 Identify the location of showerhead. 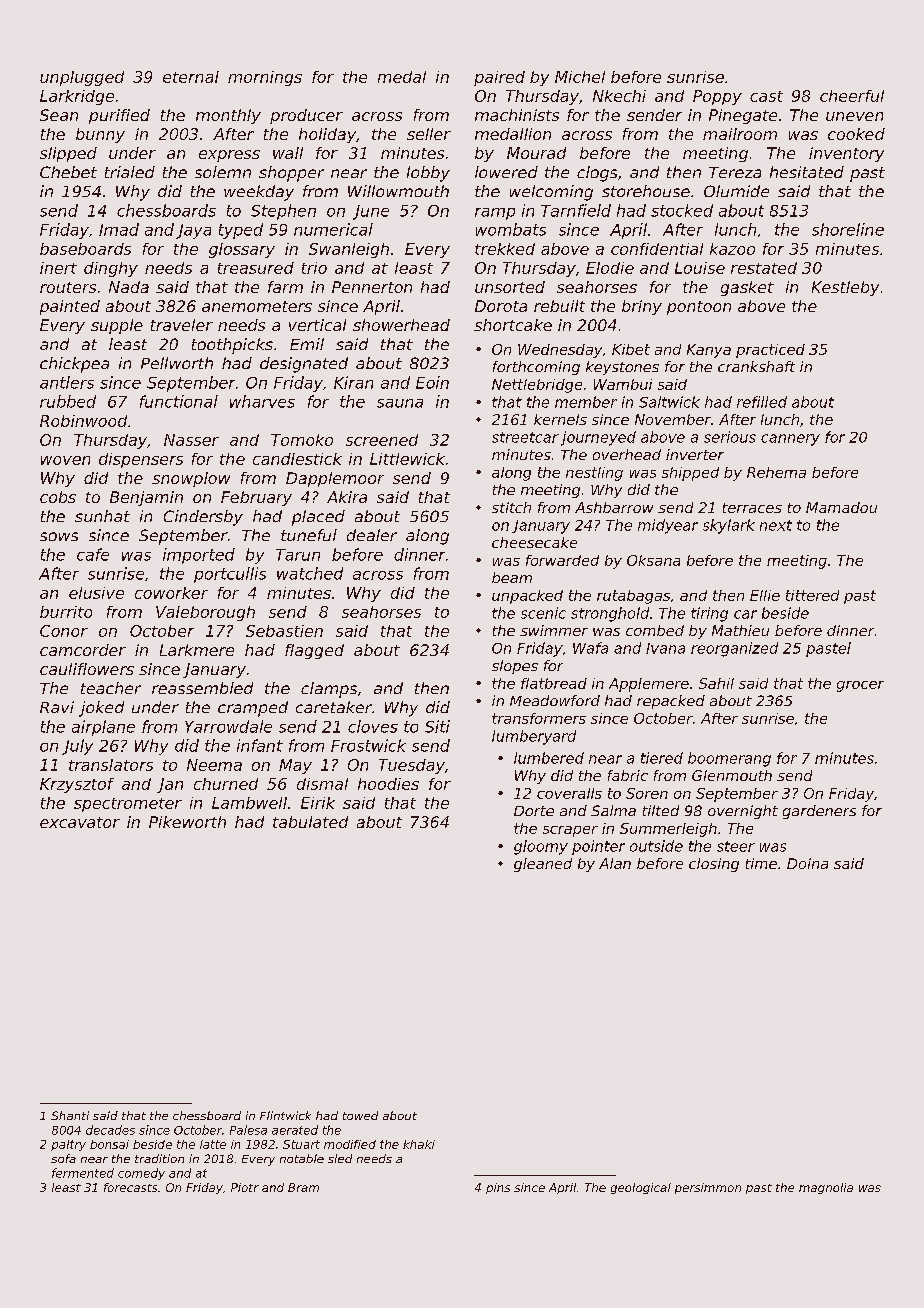
(401, 325).
